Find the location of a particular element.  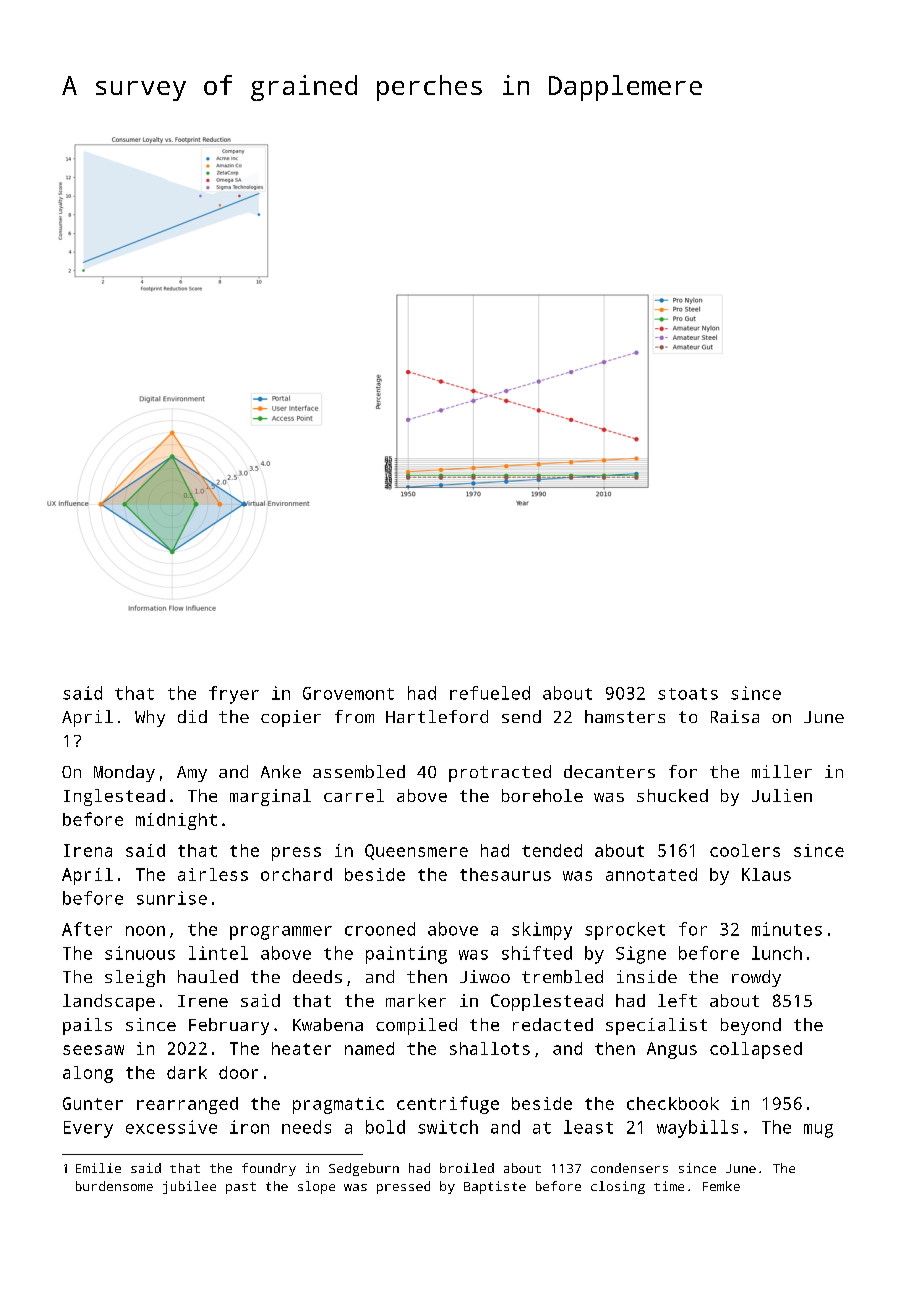

Irene is located at coordinates (203, 1001).
